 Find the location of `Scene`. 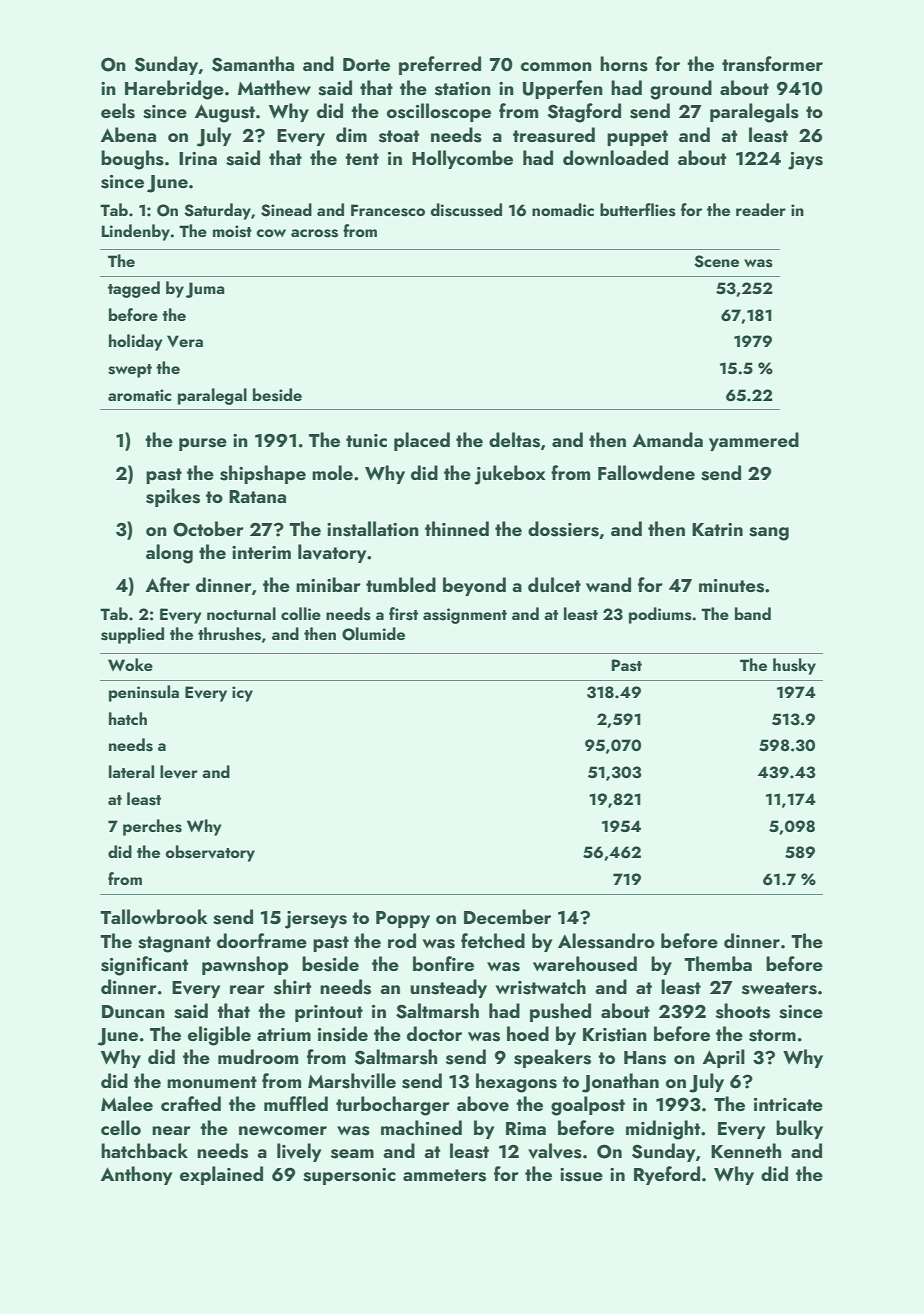

Scene is located at coordinates (716, 261).
